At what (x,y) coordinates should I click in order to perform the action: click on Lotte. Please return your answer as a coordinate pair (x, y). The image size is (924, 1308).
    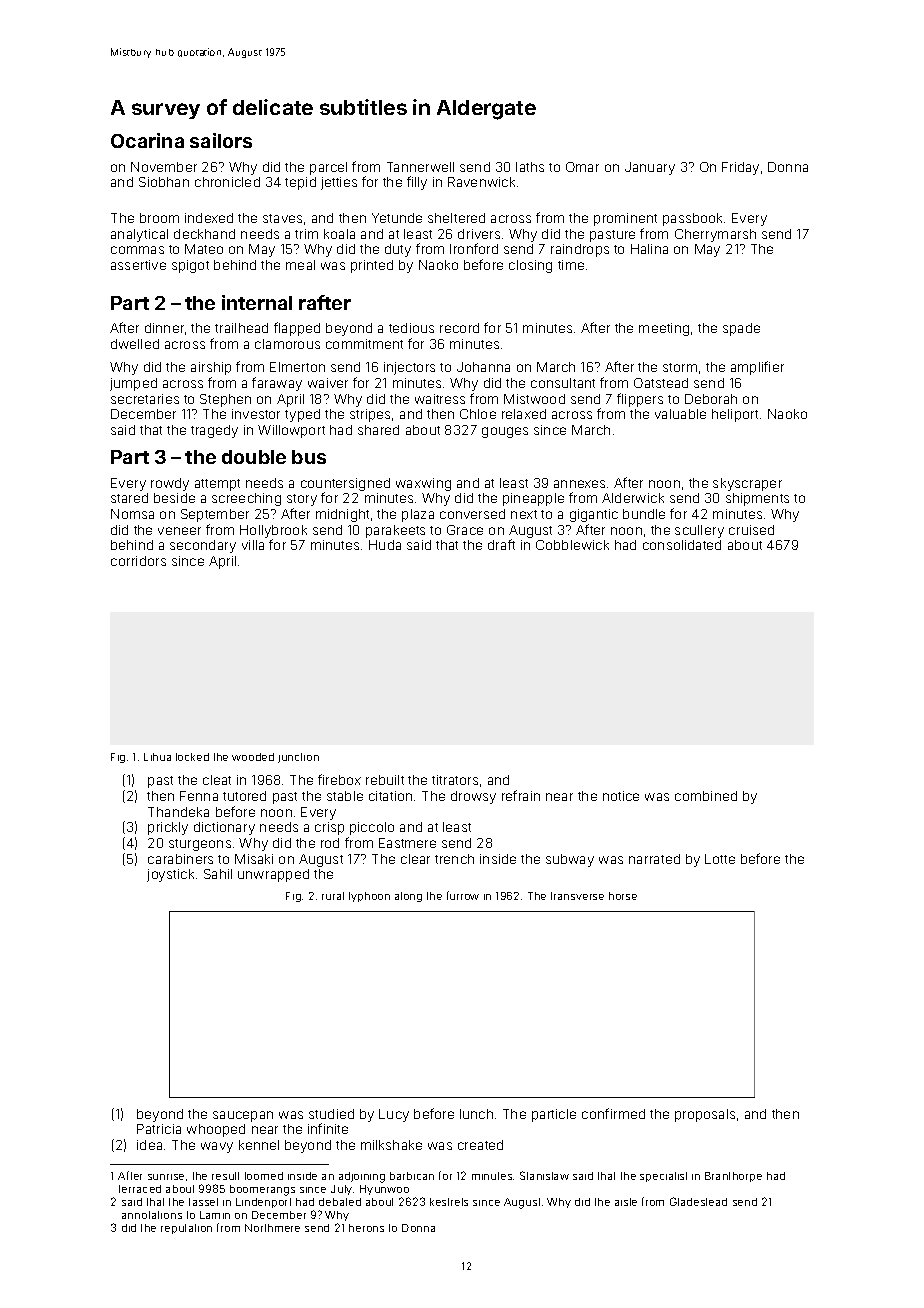
    Looking at the image, I should click on (720, 859).
